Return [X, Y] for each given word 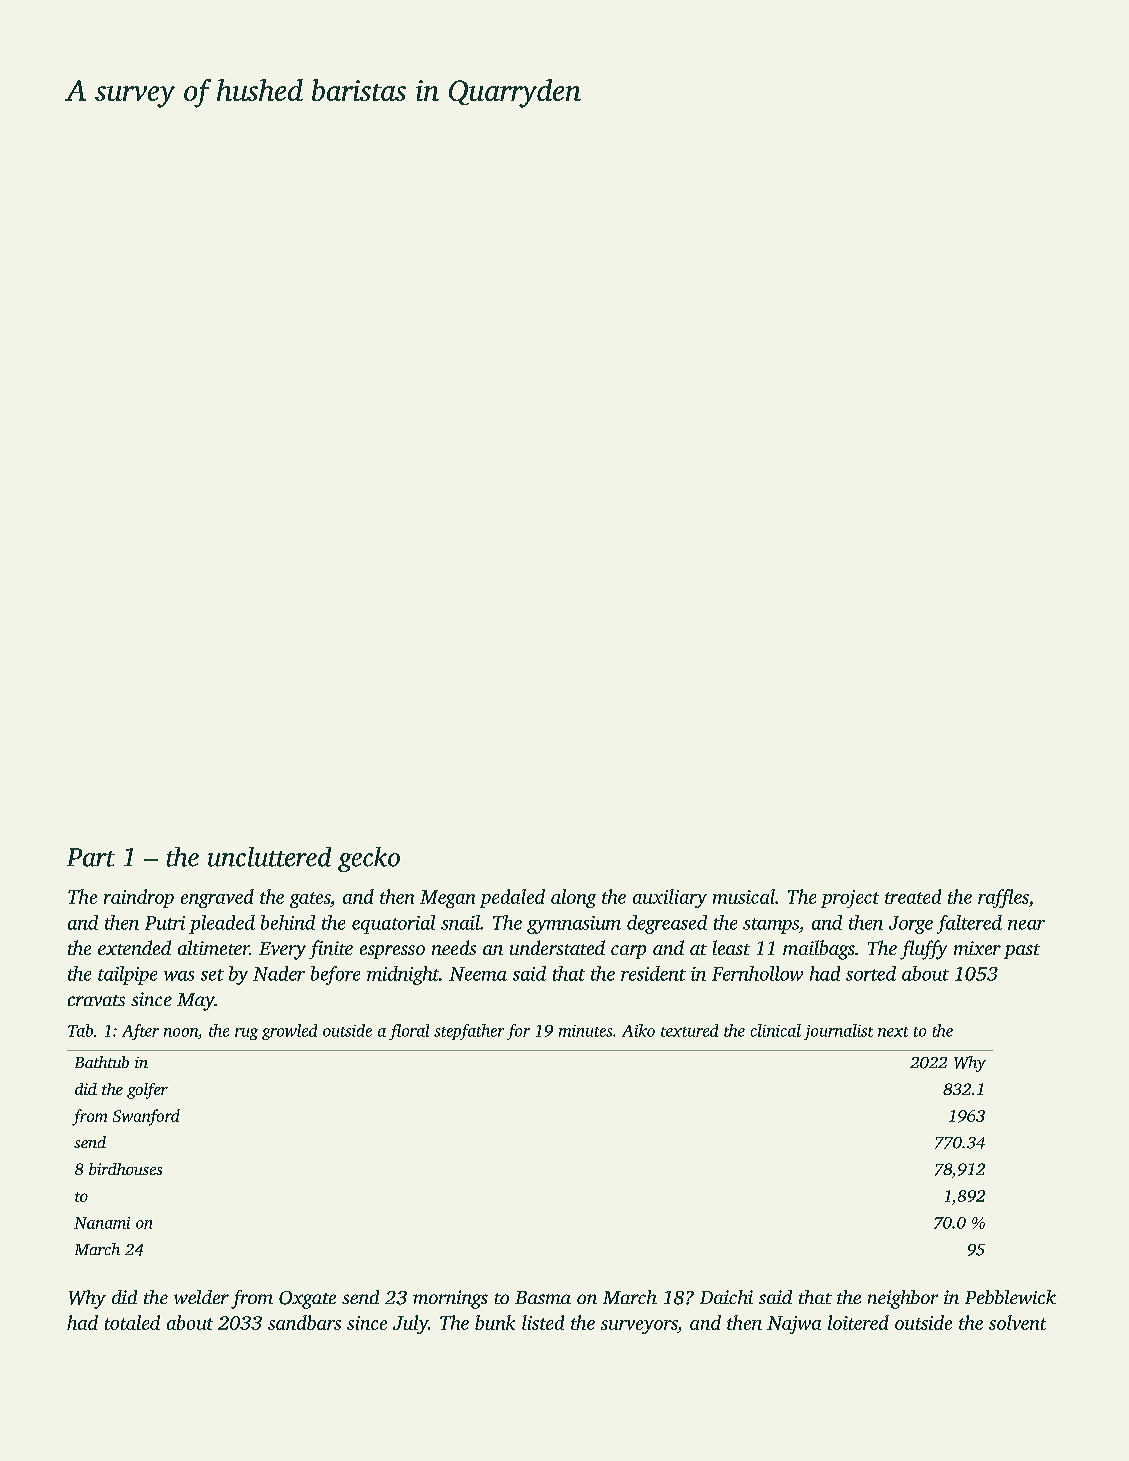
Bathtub [102, 1062]
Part [91, 857]
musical [744, 896]
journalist [838, 1032]
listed [543, 1322]
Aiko [638, 1030]
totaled [132, 1322]
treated [913, 896]
